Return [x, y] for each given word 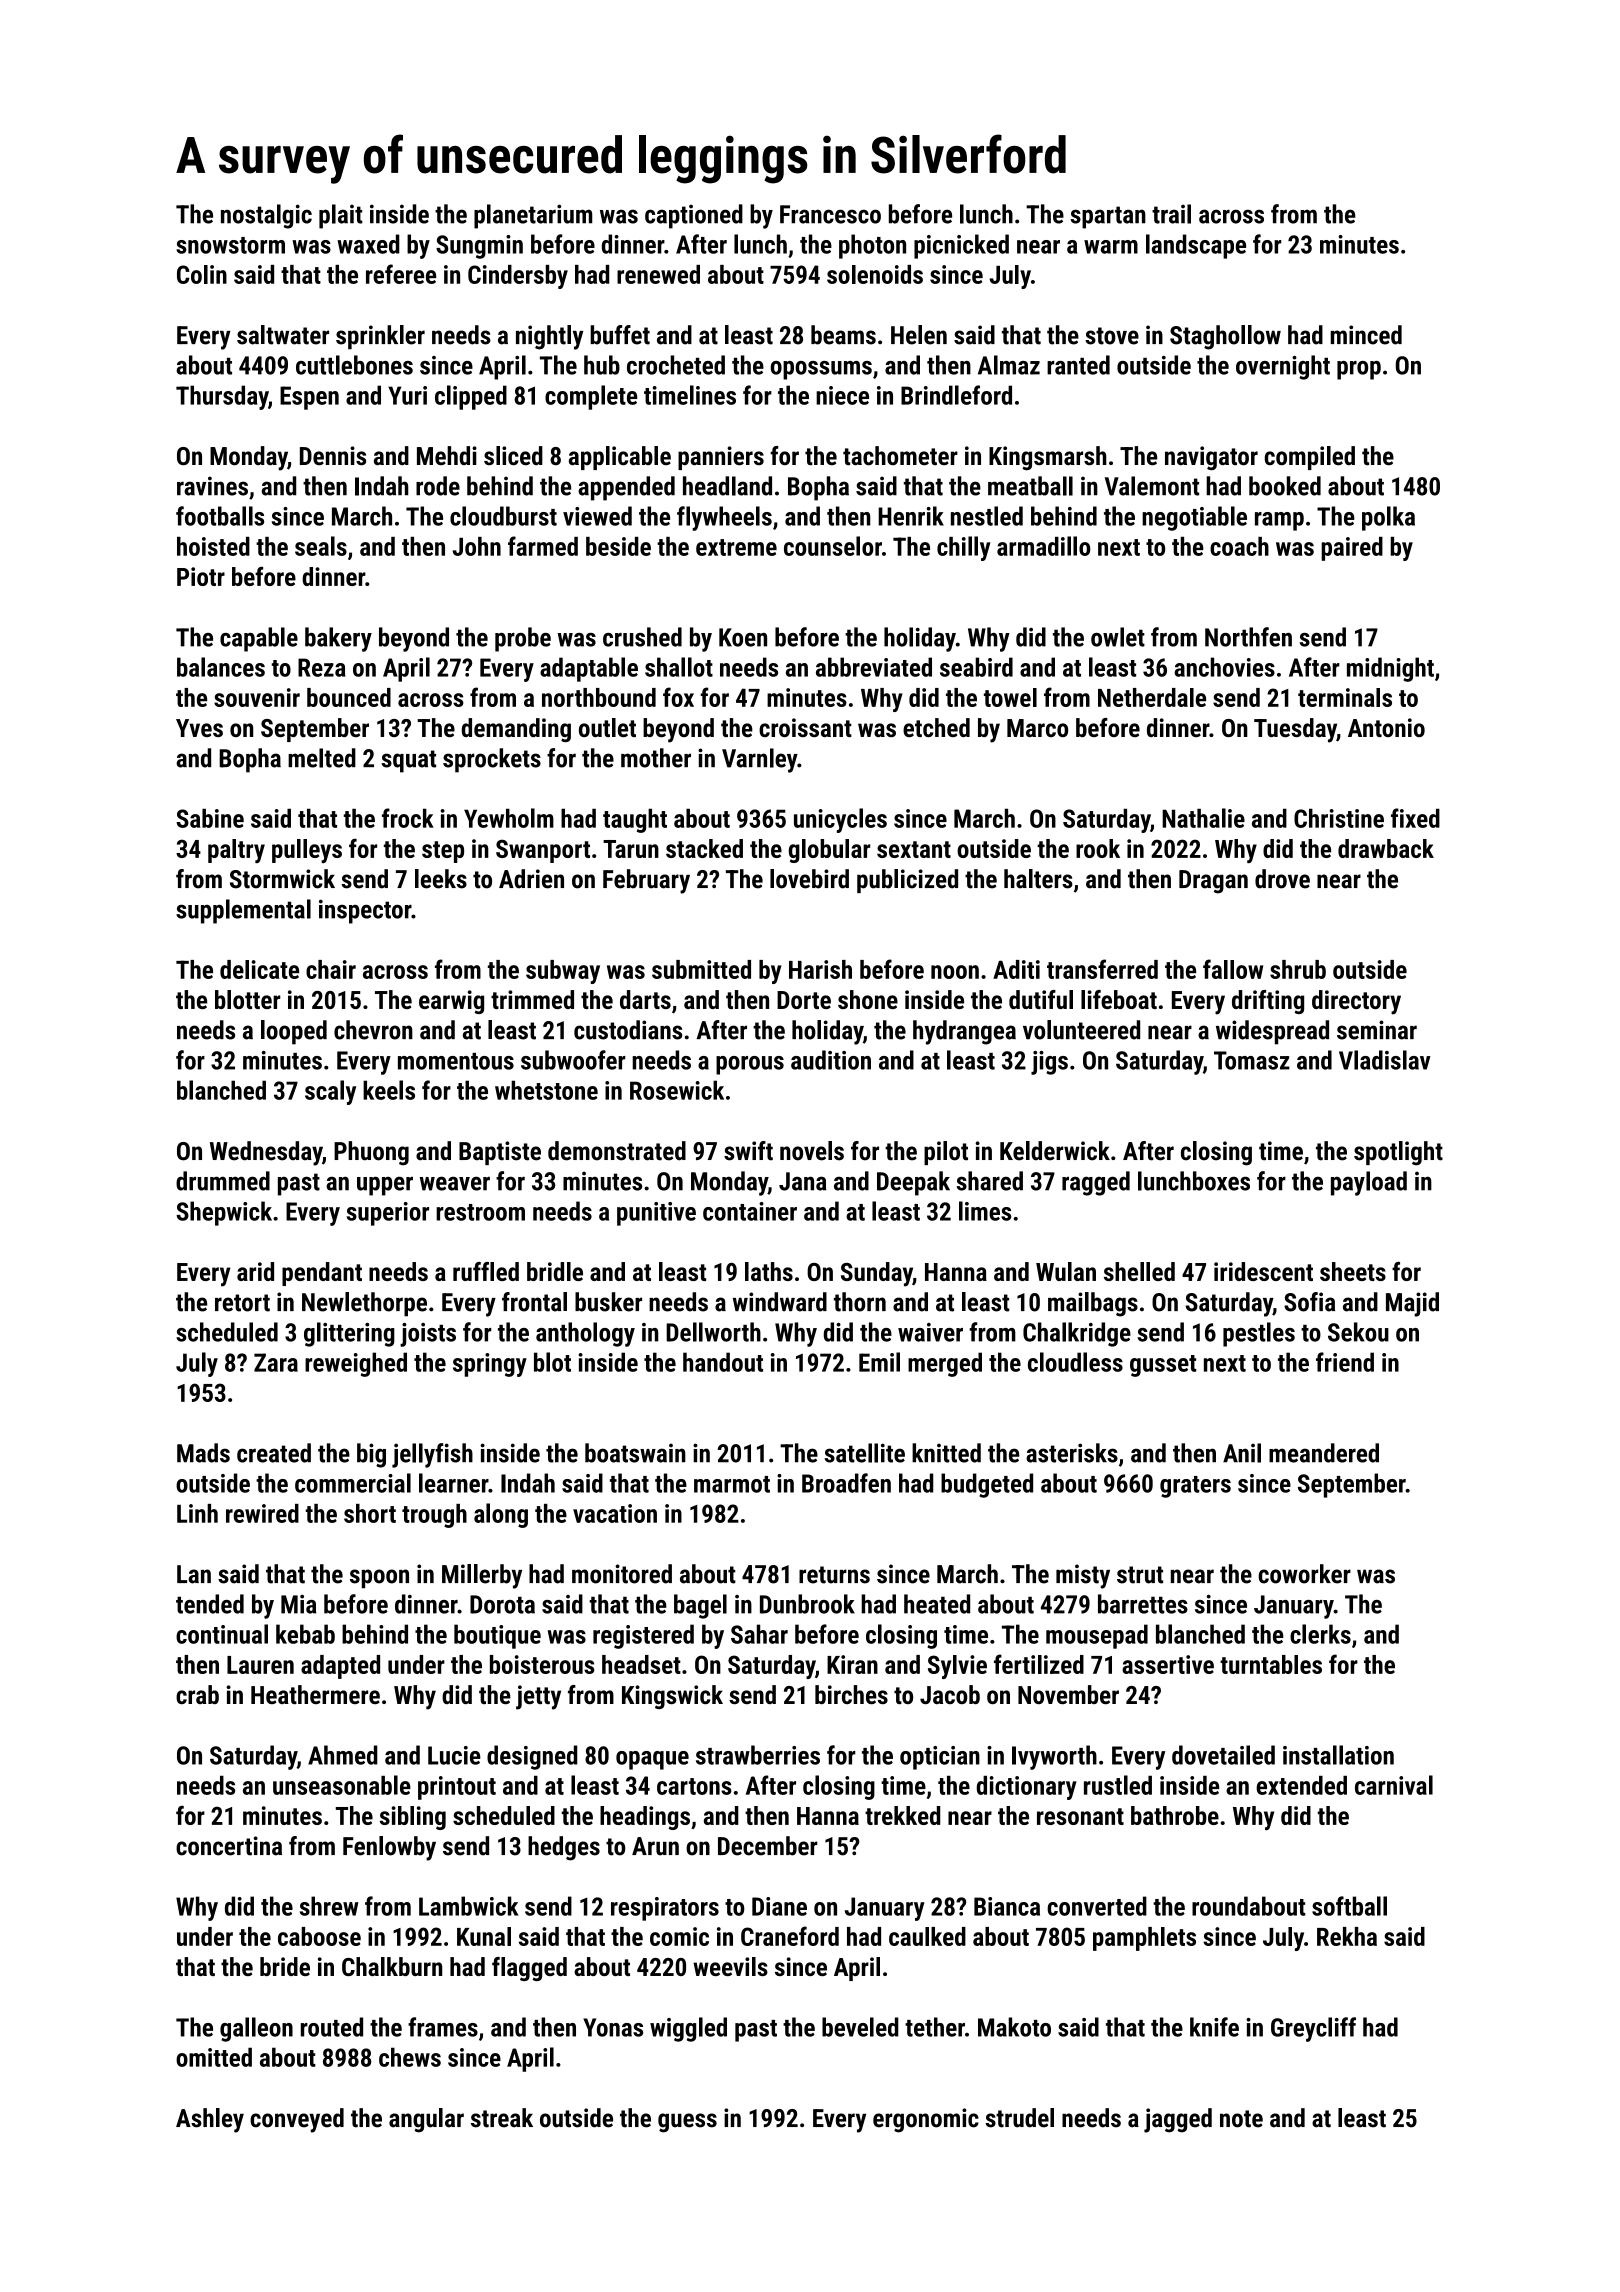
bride [285, 1966]
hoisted [213, 546]
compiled [1310, 458]
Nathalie [1203, 818]
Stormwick [282, 879]
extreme [736, 547]
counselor [833, 546]
